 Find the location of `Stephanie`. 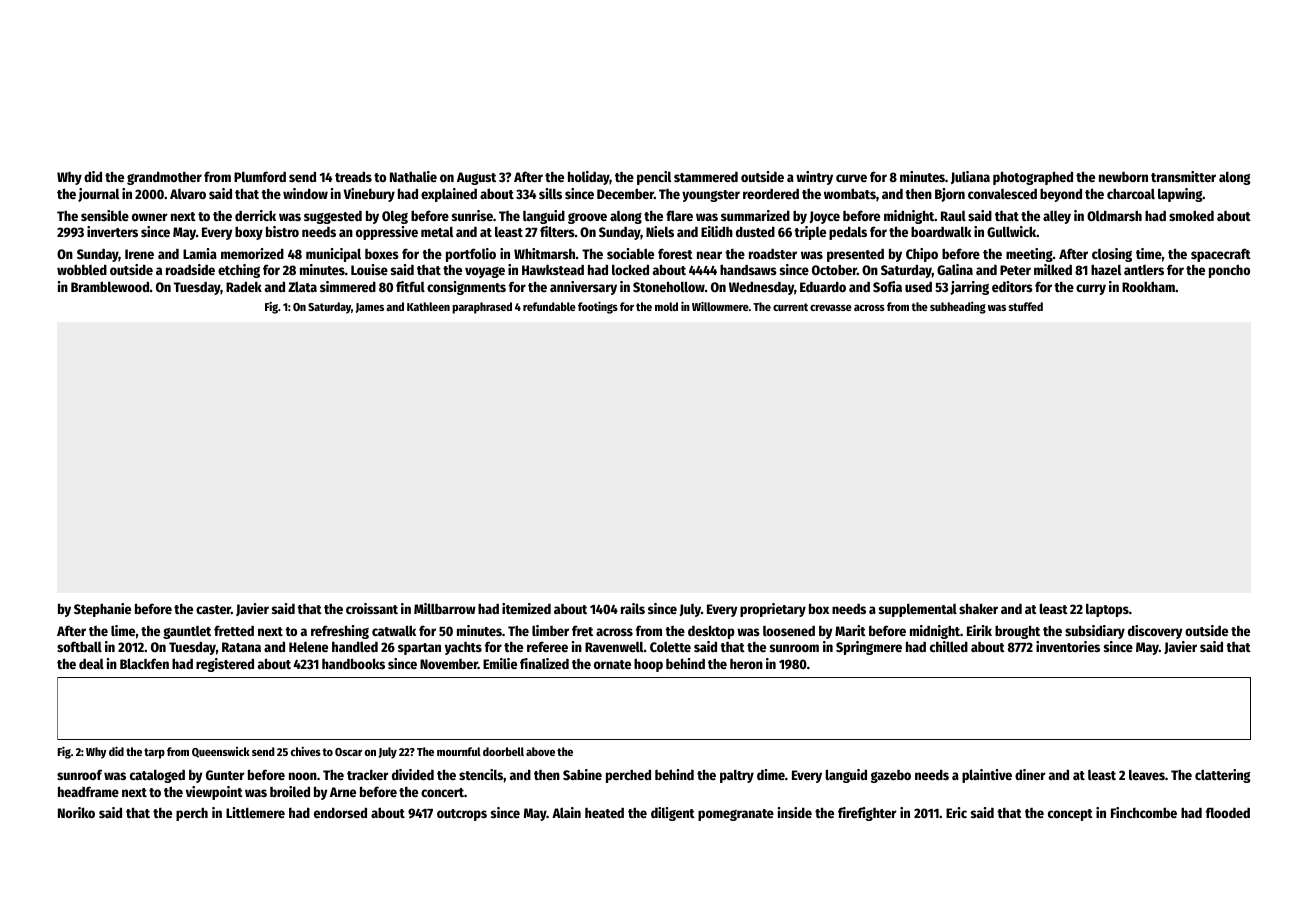

Stephanie is located at coordinates (102, 610).
